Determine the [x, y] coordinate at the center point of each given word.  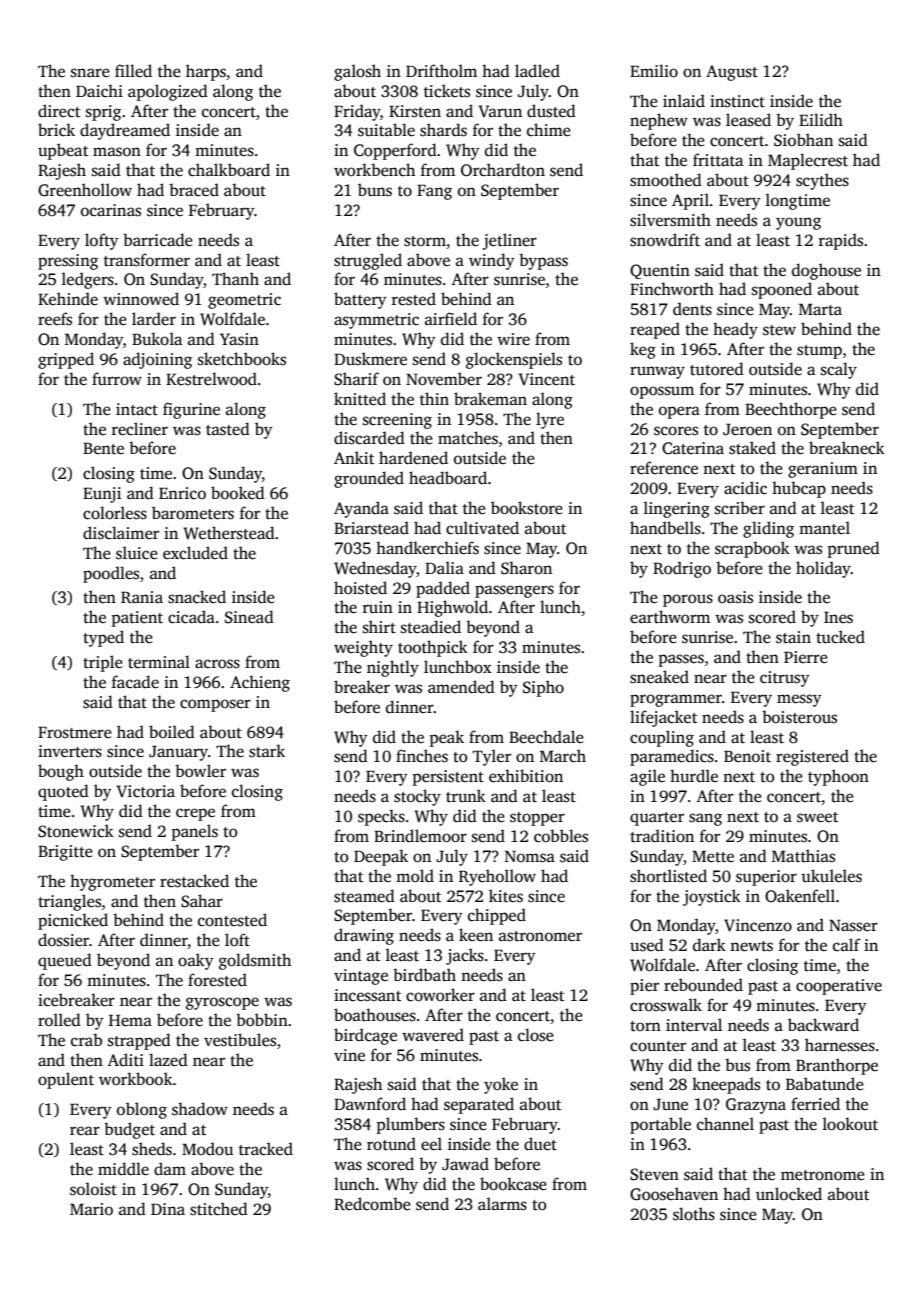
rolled [59, 1019]
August [732, 73]
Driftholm [441, 71]
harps [206, 72]
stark [267, 751]
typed [103, 638]
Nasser [853, 925]
